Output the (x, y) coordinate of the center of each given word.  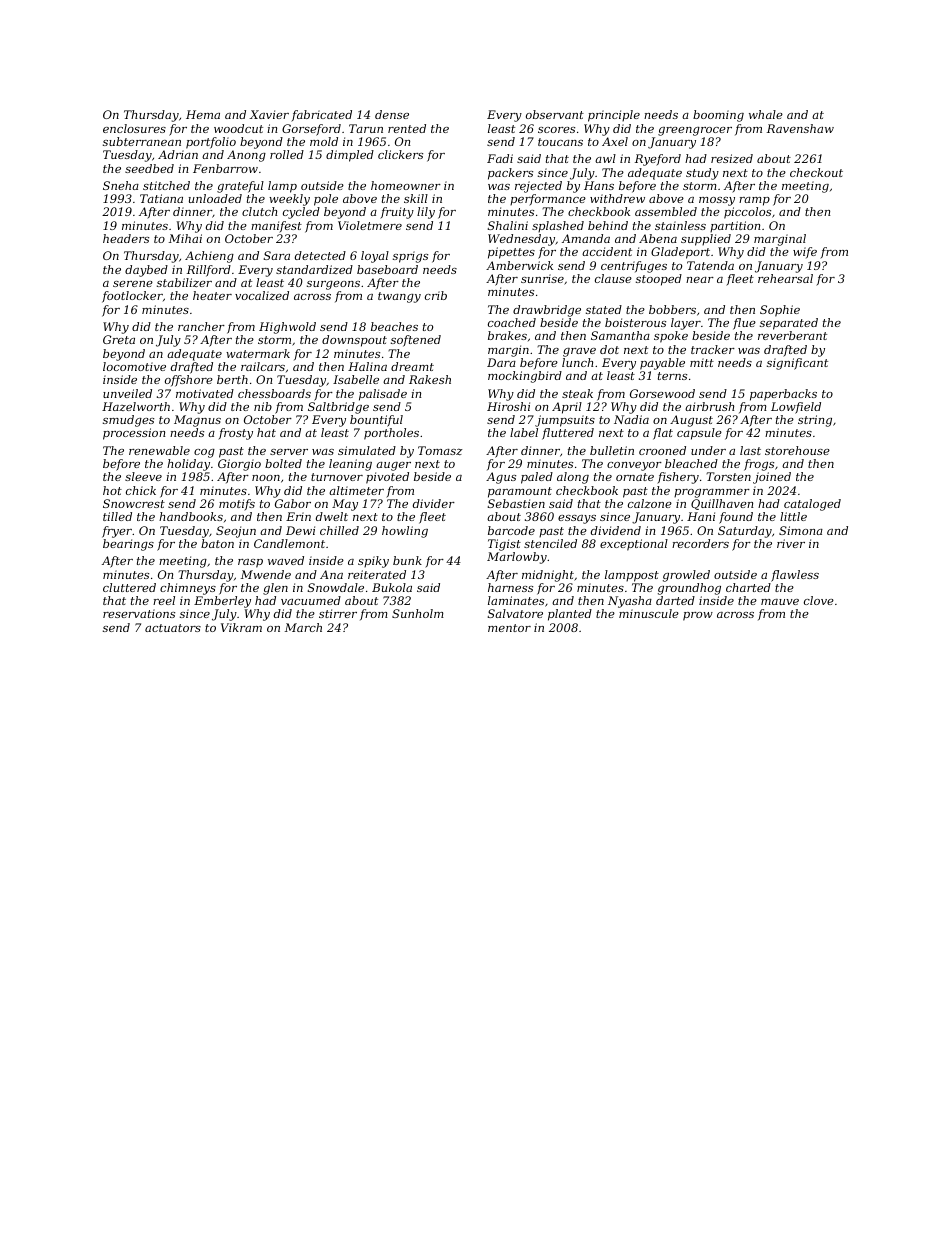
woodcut (238, 128)
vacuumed (311, 600)
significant (797, 364)
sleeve (143, 476)
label (524, 432)
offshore (189, 381)
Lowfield (796, 408)
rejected (538, 187)
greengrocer (695, 131)
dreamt (412, 366)
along (573, 478)
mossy (717, 201)
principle (614, 116)
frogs (759, 465)
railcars (263, 366)
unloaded (215, 198)
